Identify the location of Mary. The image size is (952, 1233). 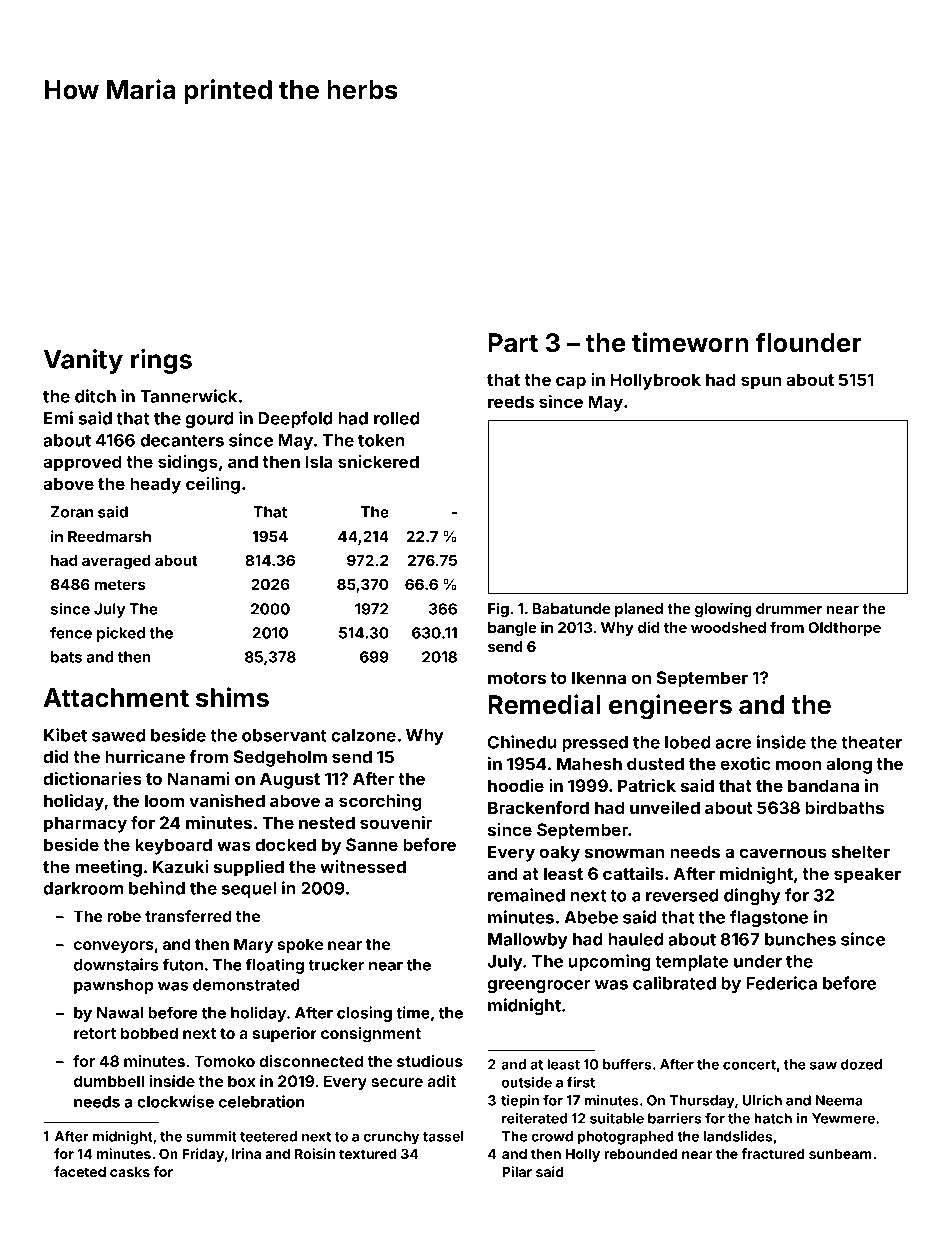
(253, 946).
